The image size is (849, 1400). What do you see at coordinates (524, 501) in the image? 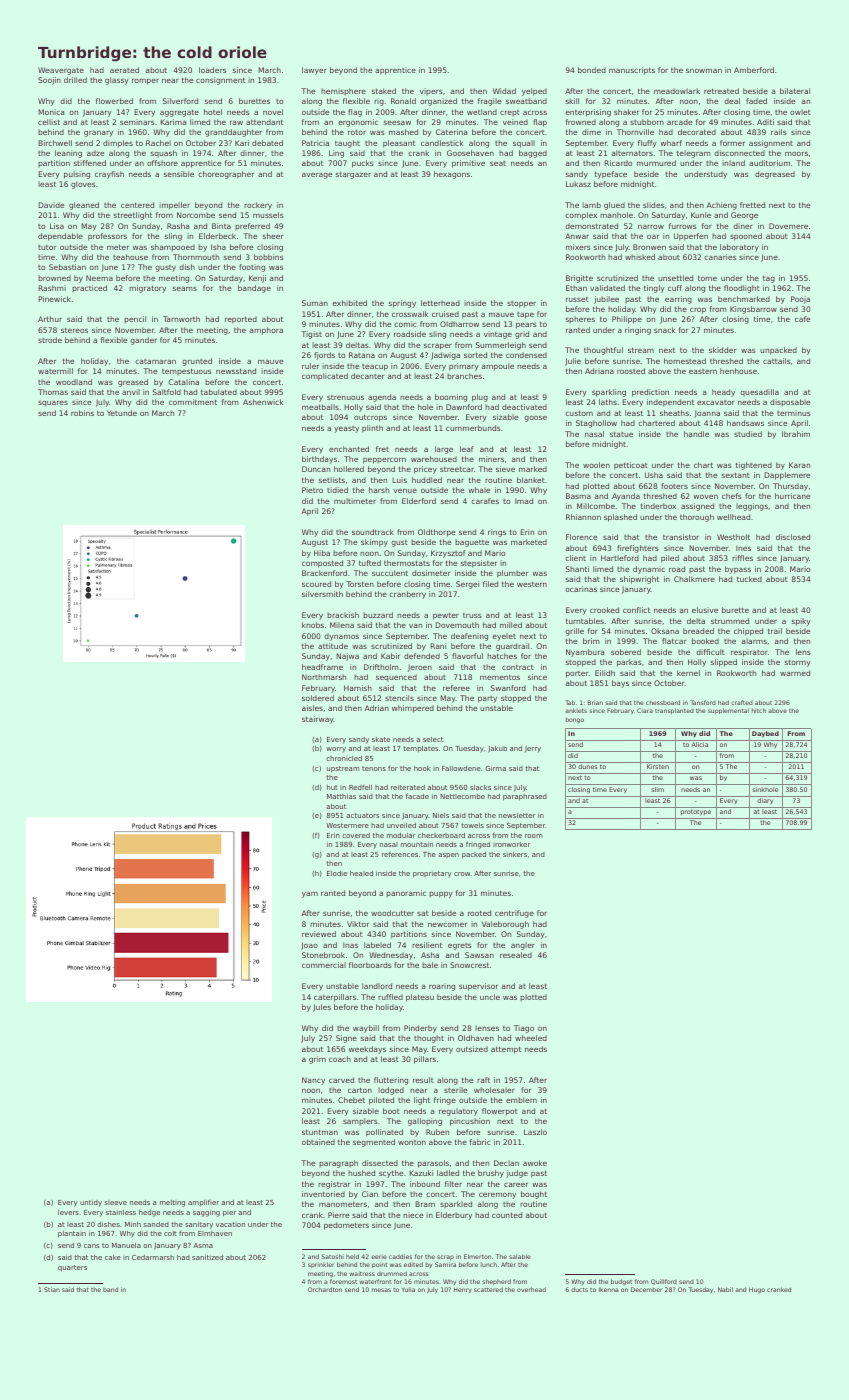
I see `Imad` at bounding box center [524, 501].
